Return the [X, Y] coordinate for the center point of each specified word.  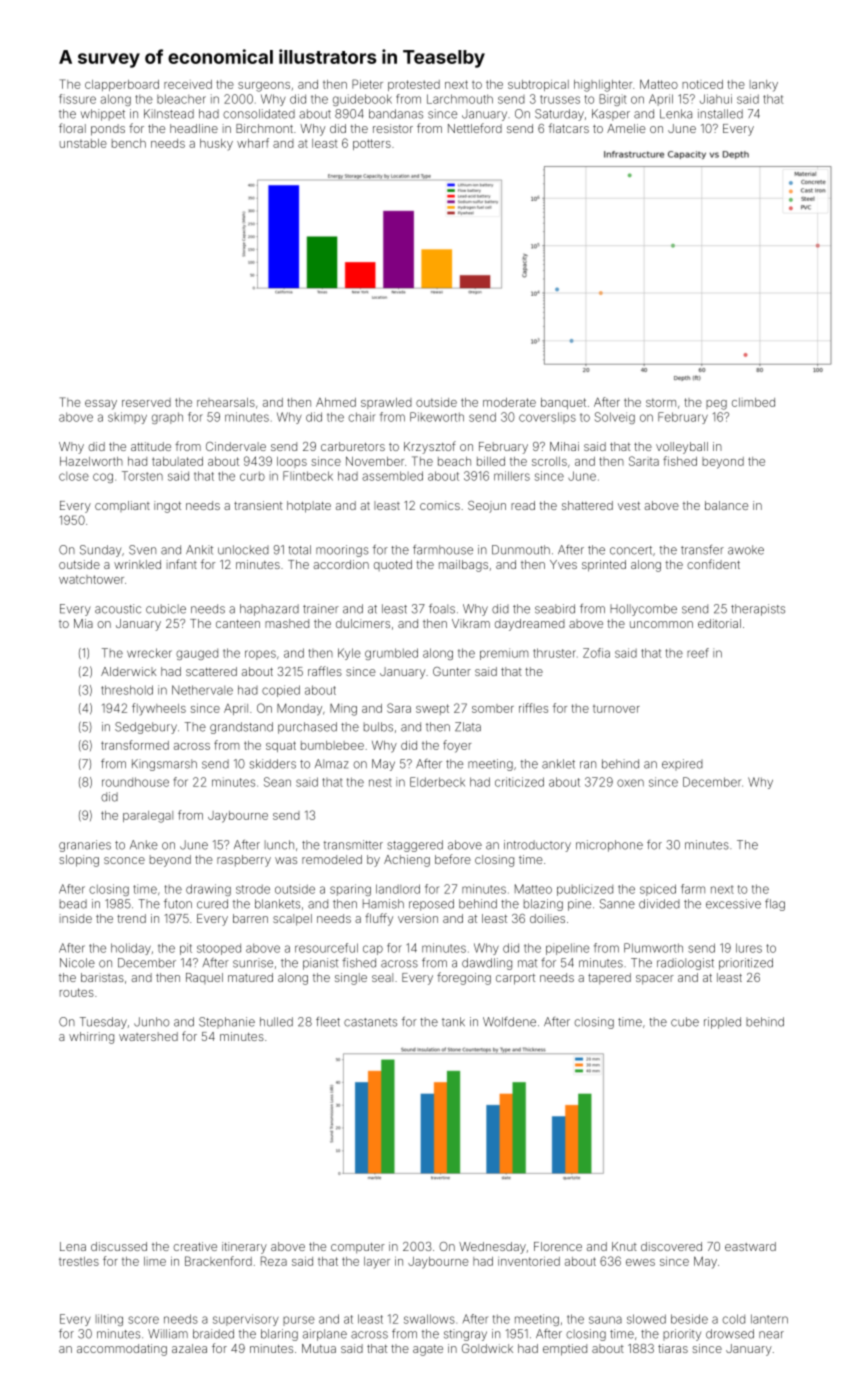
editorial [719, 623]
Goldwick [487, 1348]
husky [216, 145]
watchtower [91, 579]
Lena [73, 1246]
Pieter [367, 84]
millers [512, 476]
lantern [769, 1319]
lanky [764, 86]
